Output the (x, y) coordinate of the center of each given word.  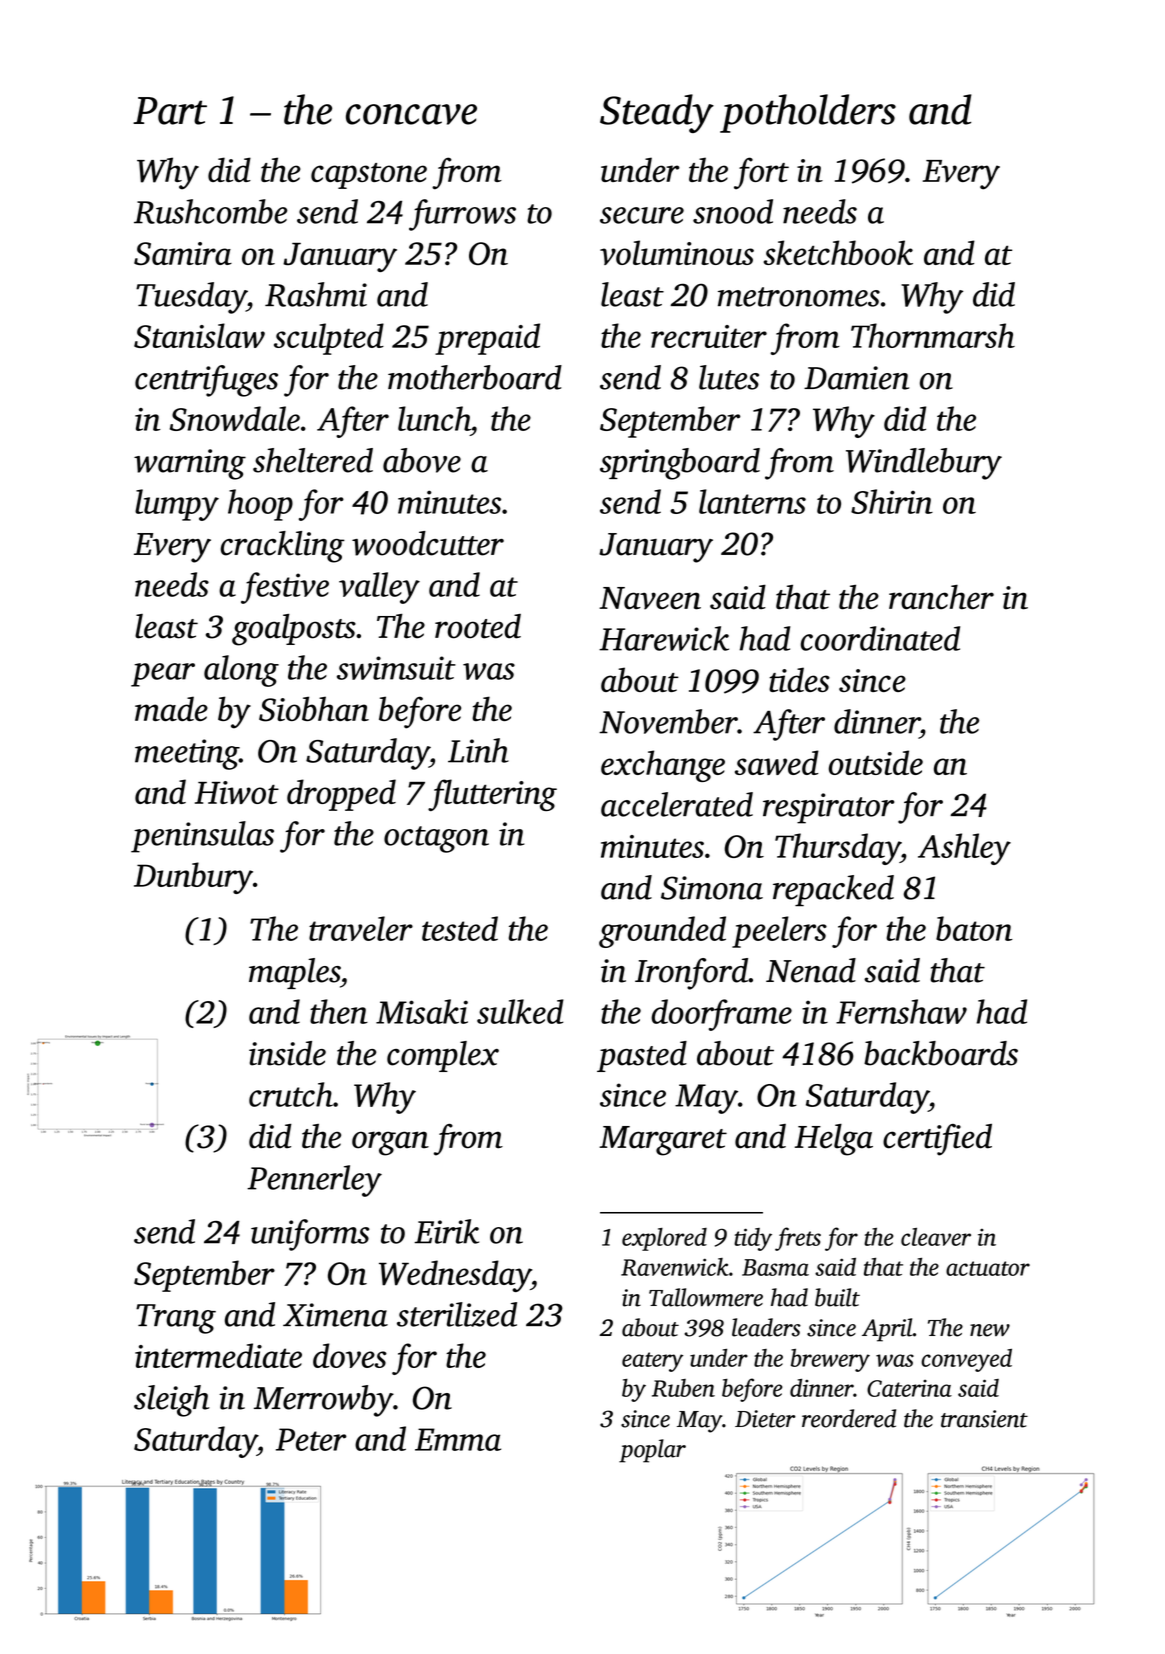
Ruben (683, 1388)
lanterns (752, 501)
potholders (808, 113)
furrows (462, 215)
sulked (520, 1011)
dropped (341, 795)
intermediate (218, 1355)
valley (379, 588)
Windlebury (924, 464)
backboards (941, 1053)
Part (170, 111)
